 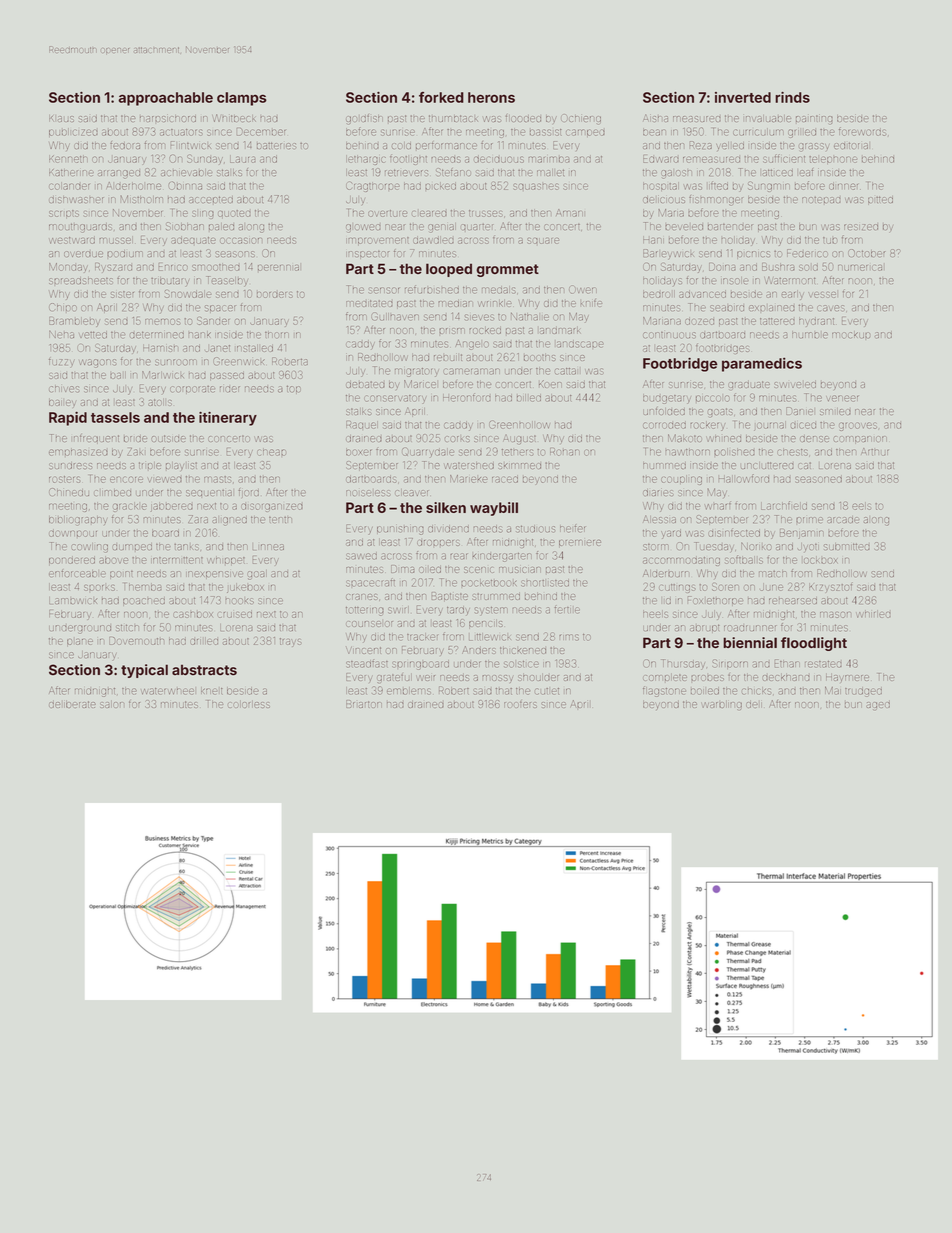 What do you see at coordinates (718, 185) in the document?
I see `lifted` at bounding box center [718, 185].
